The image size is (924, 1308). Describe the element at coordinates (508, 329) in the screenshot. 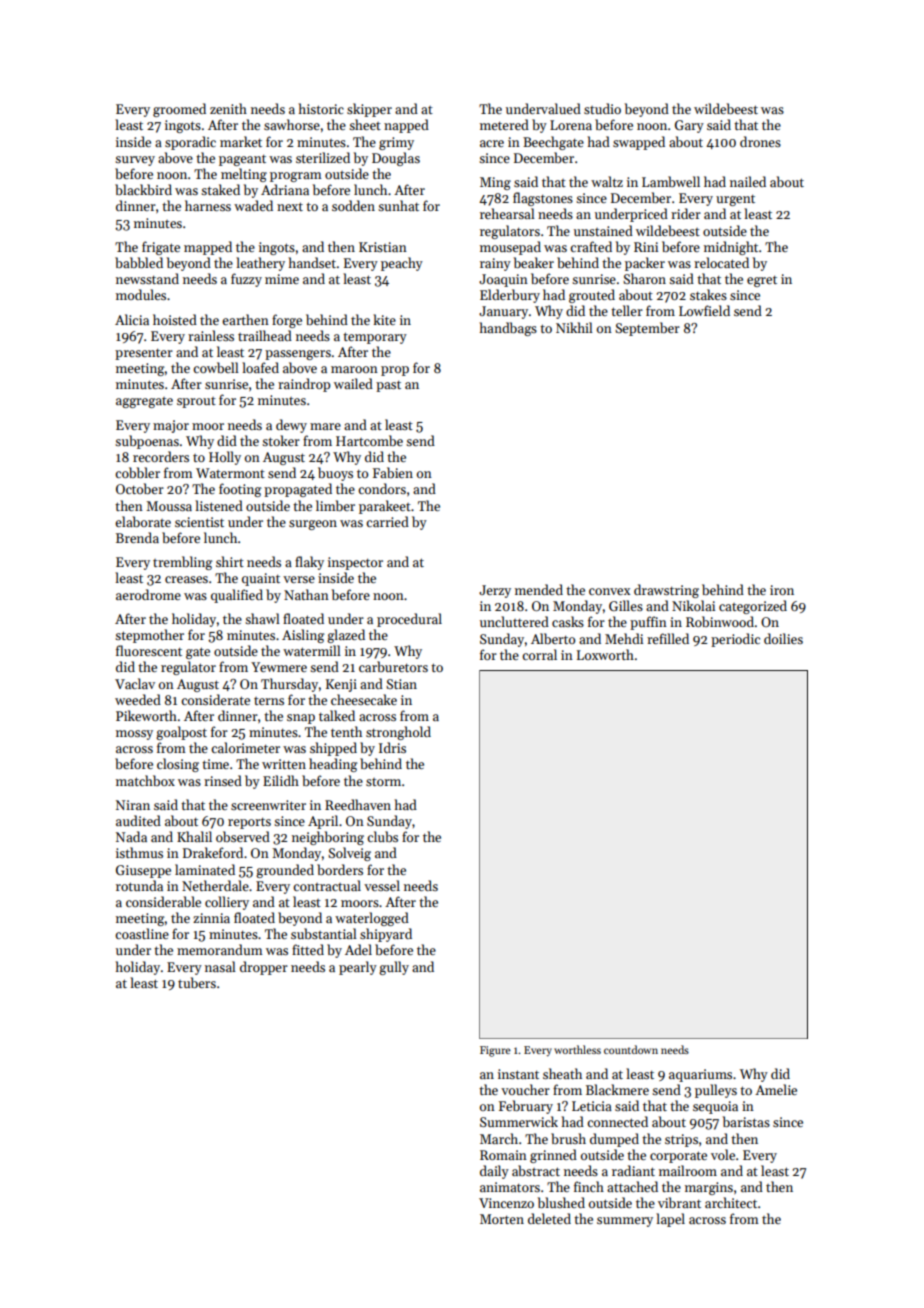

I see `handbags` at that location.
